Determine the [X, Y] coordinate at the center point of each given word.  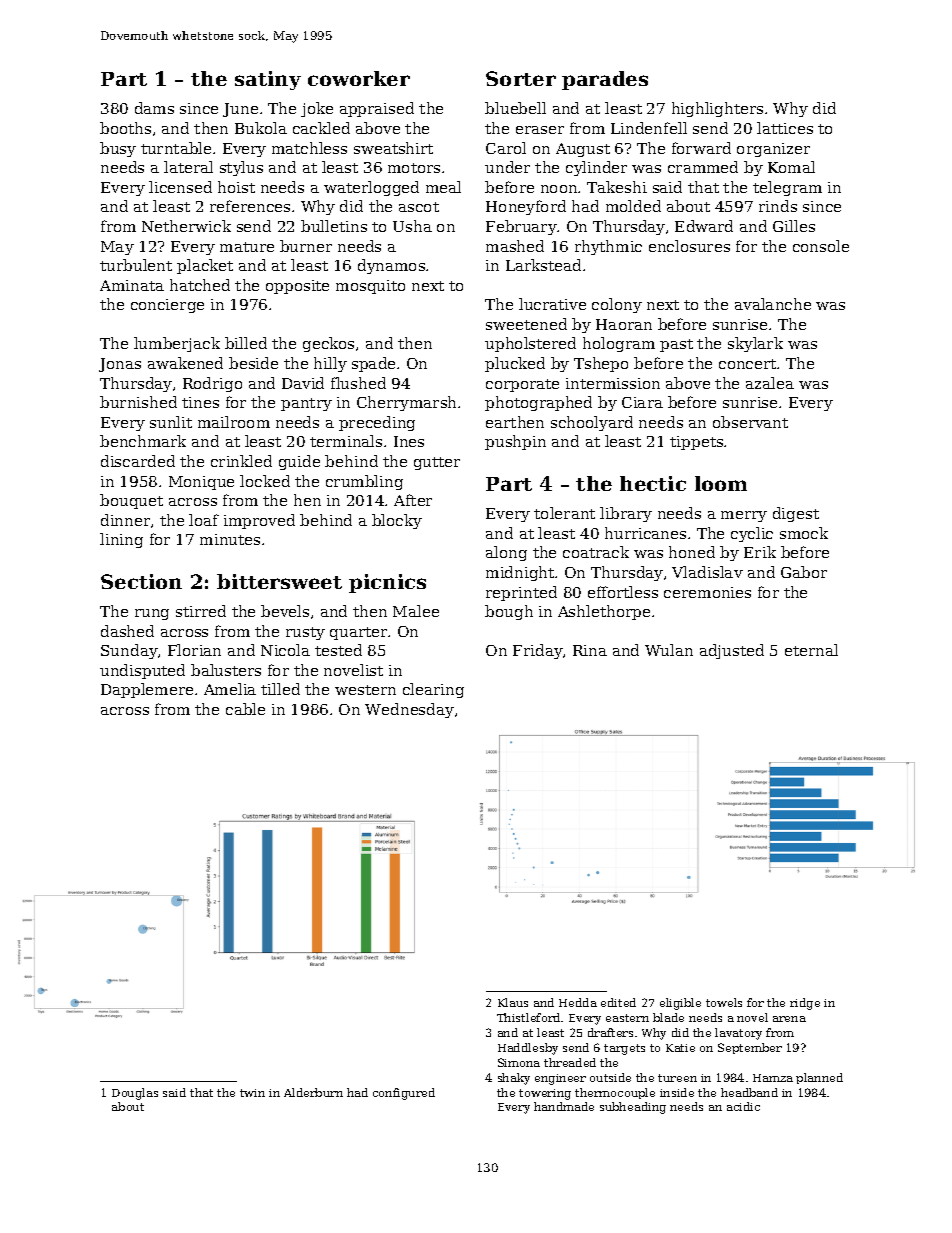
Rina [590, 650]
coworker [359, 78]
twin [252, 1093]
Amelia [230, 689]
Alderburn [313, 1092]
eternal [811, 650]
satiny [268, 80]
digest [796, 514]
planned [819, 1078]
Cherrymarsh [406, 403]
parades [605, 80]
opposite [297, 287]
